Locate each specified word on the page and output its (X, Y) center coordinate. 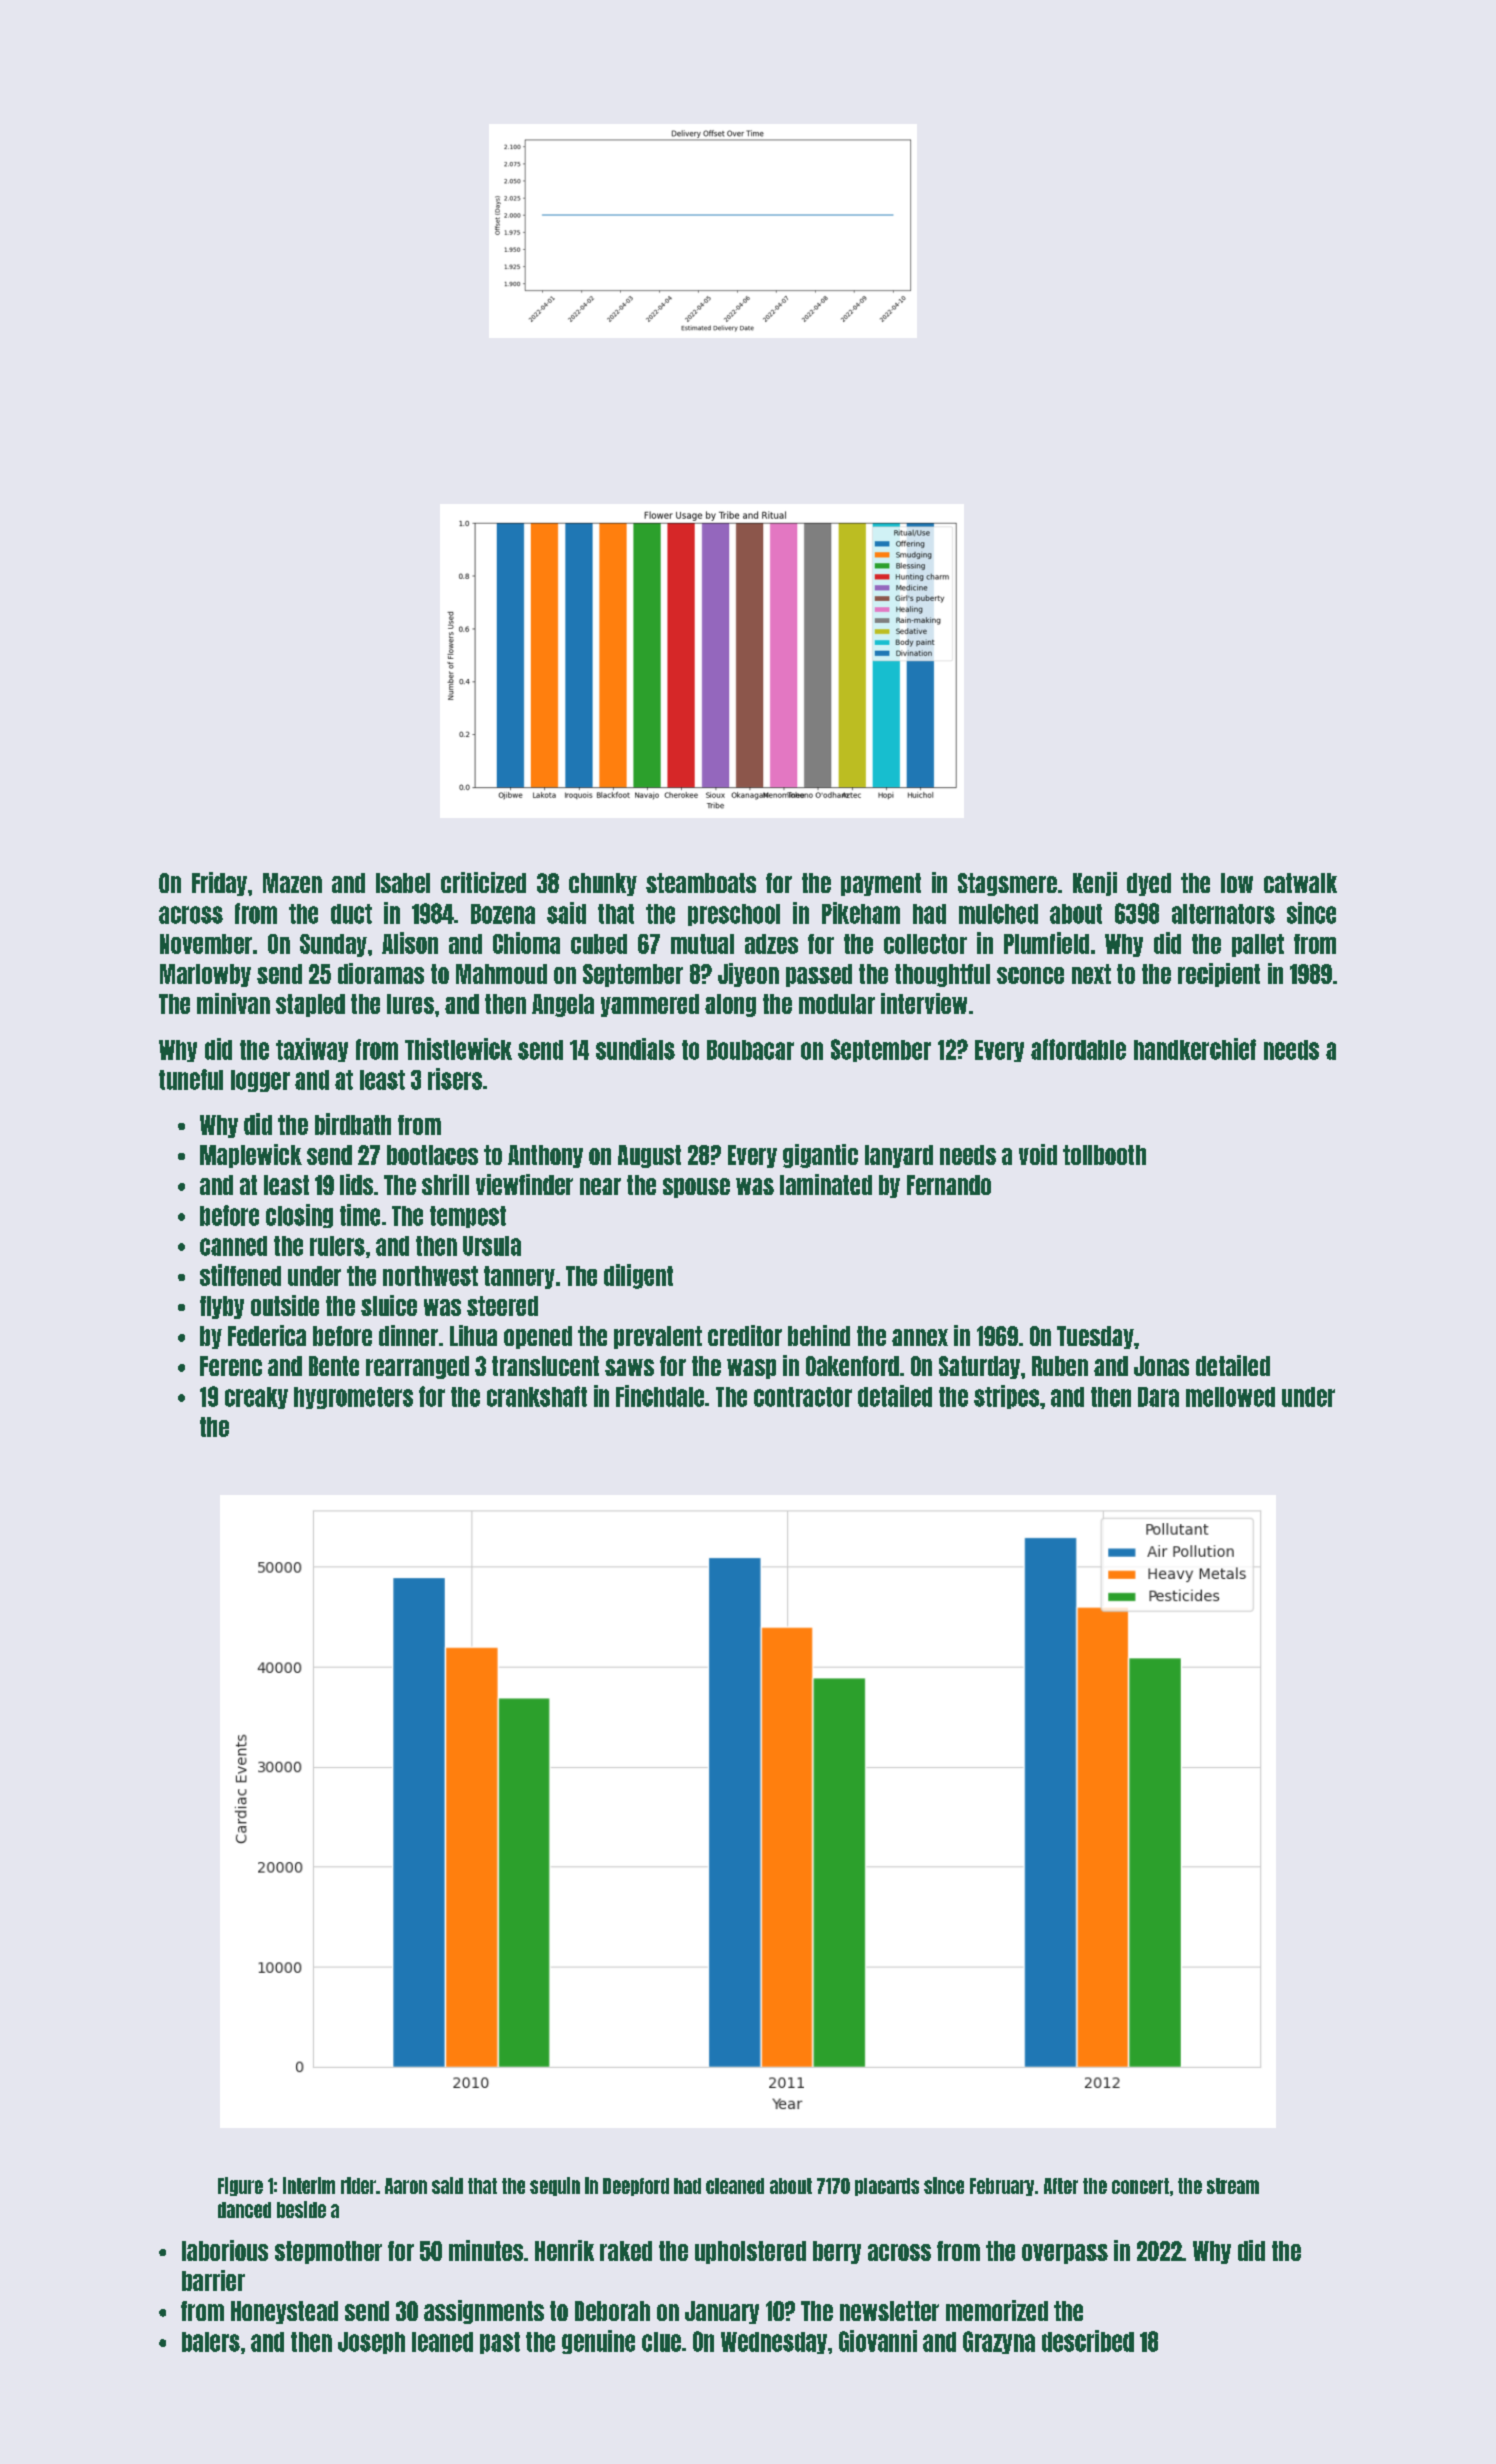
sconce (1030, 975)
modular (837, 1004)
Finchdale (660, 1396)
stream (1233, 2186)
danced (244, 2210)
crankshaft (537, 1396)
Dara (1158, 1397)
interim (309, 2185)
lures (410, 1004)
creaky (256, 1398)
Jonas (1161, 1366)
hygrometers (353, 1398)
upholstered (750, 2252)
